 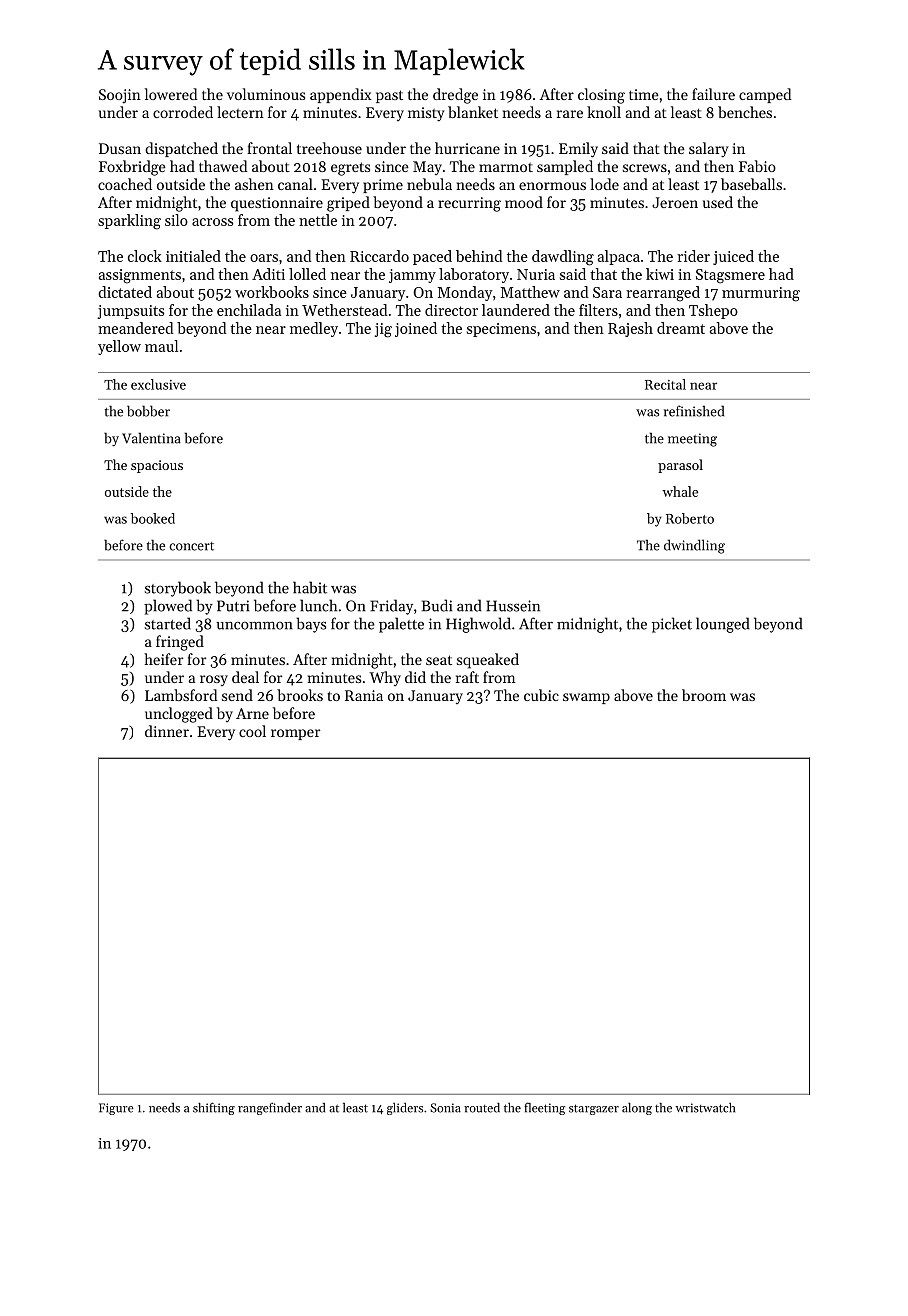 What do you see at coordinates (167, 731) in the screenshot?
I see `dinner` at bounding box center [167, 731].
